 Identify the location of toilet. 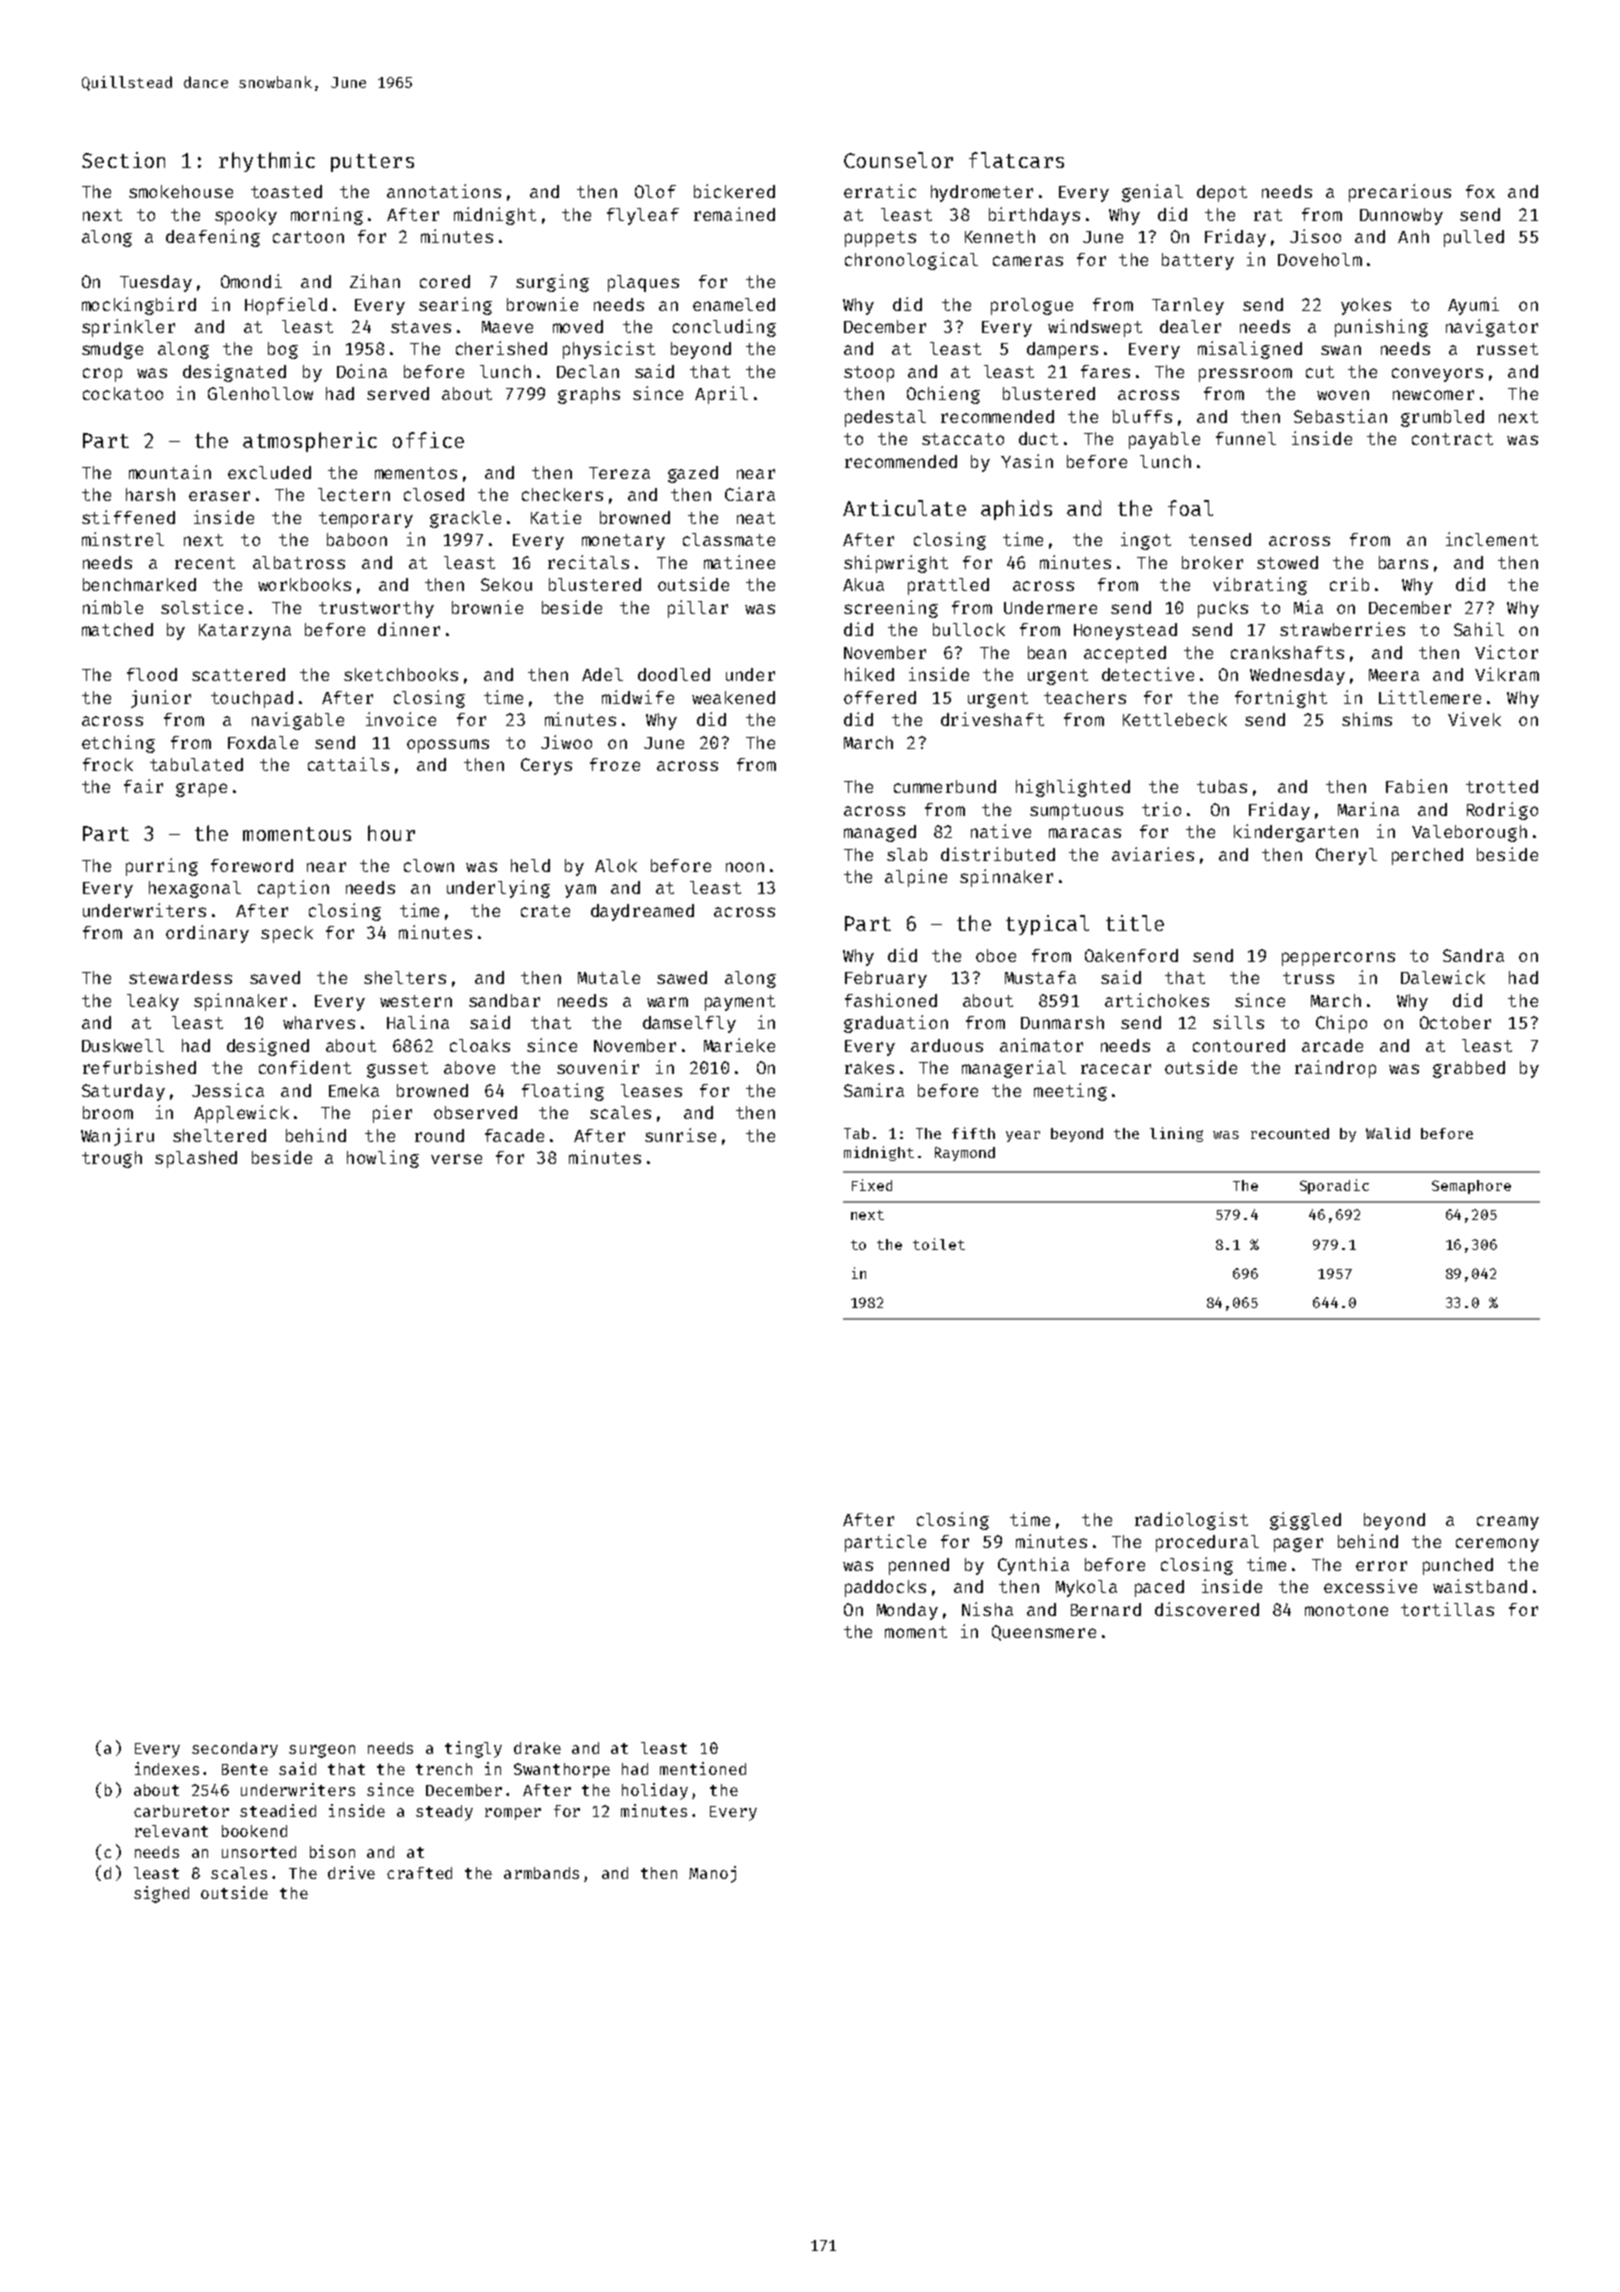
(939, 1244).
